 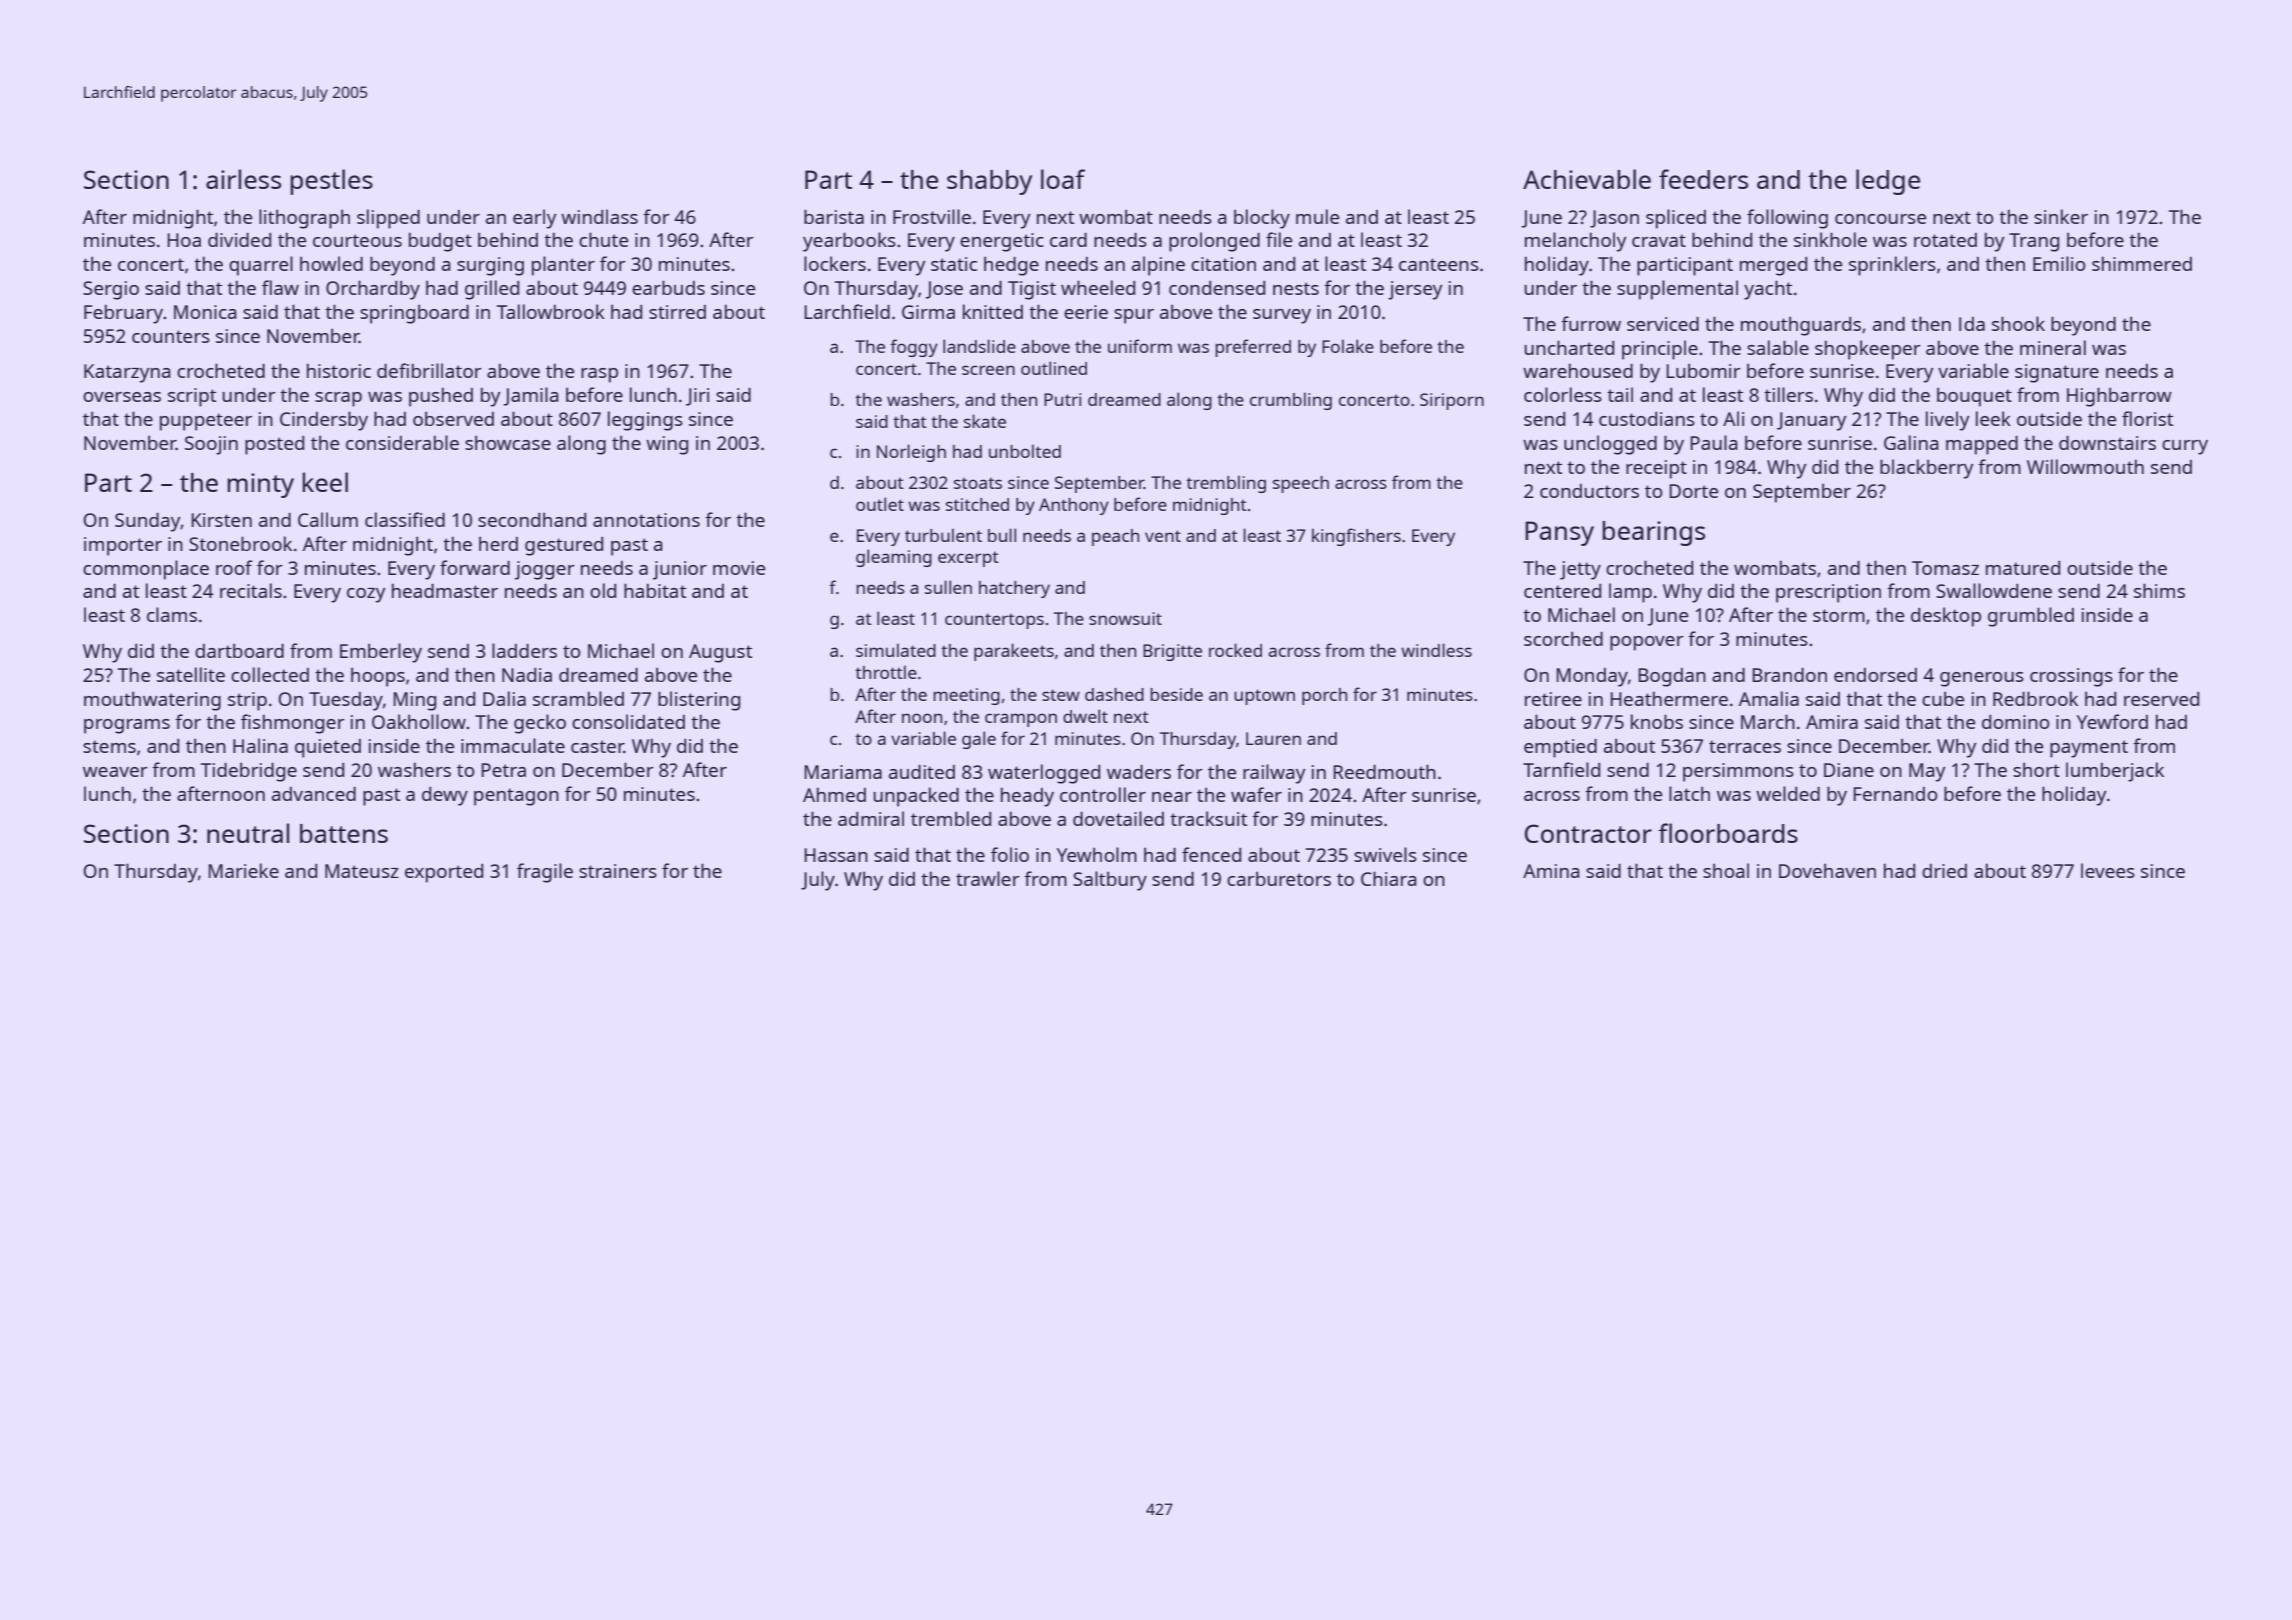 What do you see at coordinates (1110, 881) in the page?
I see `Saltbury` at bounding box center [1110, 881].
